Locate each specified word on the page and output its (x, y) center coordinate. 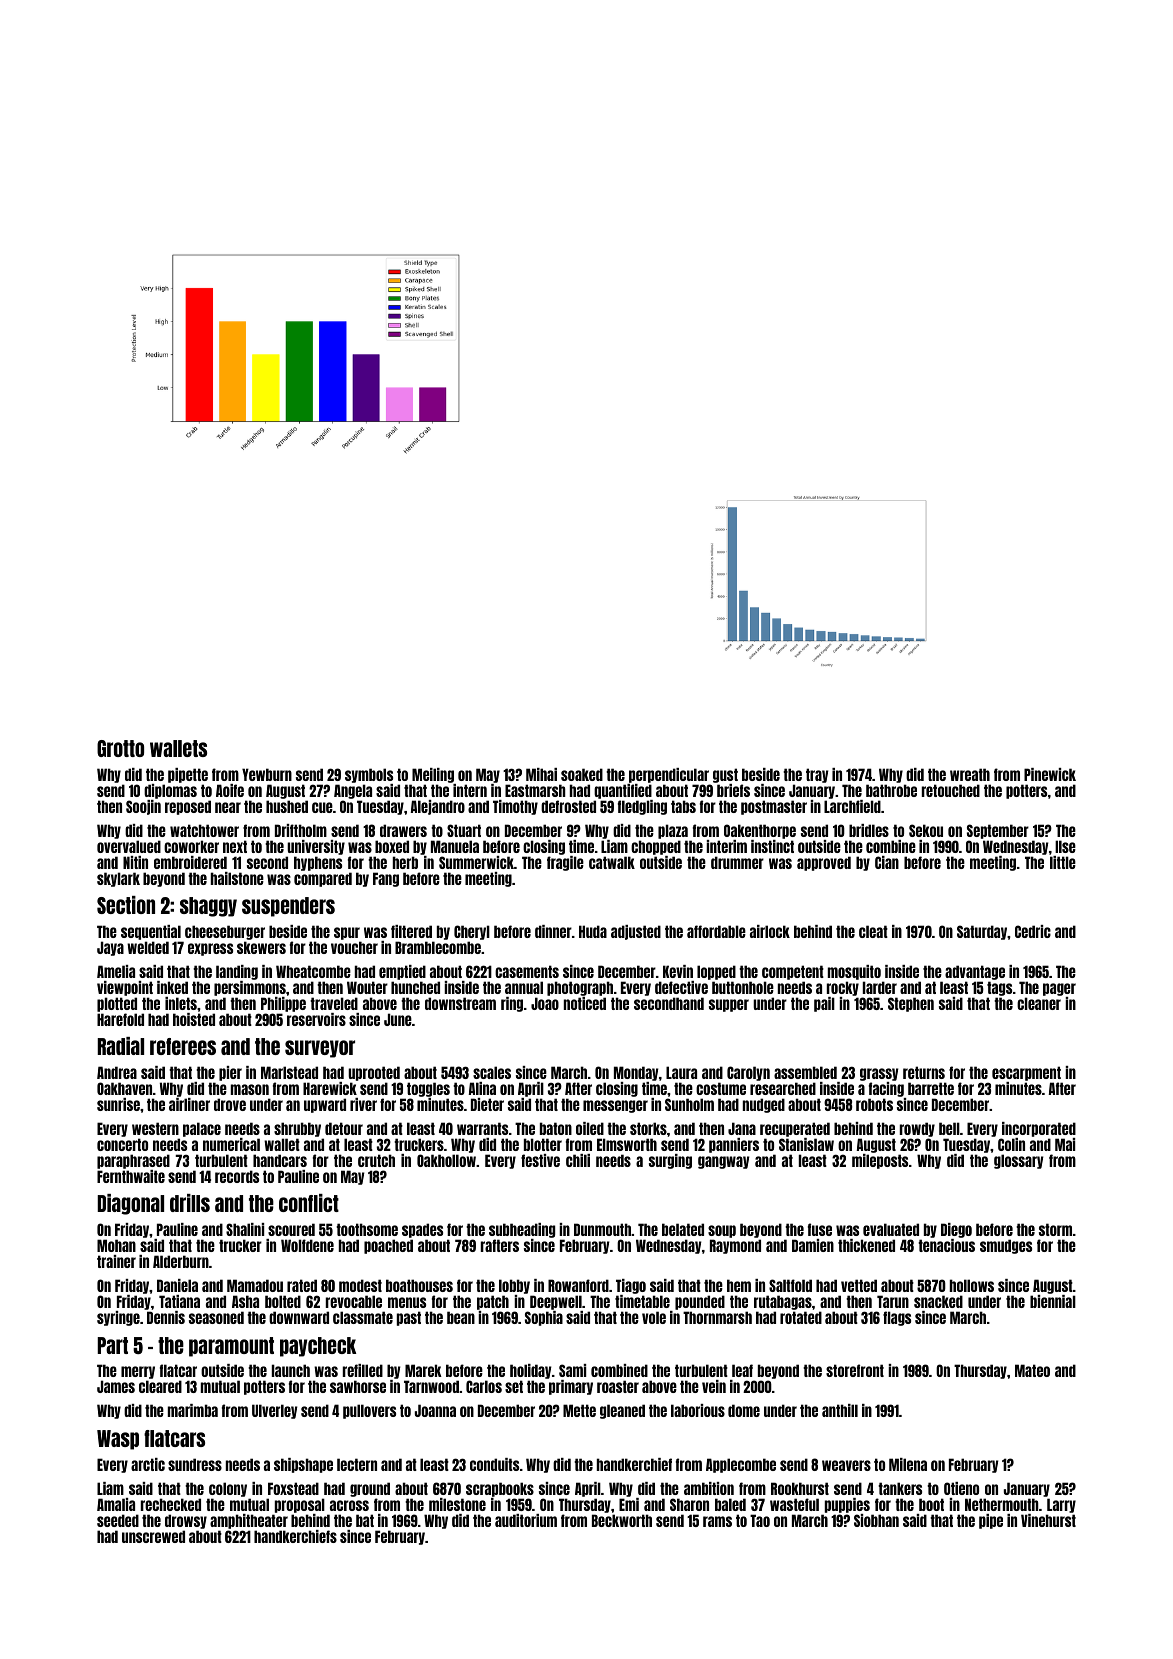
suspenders (288, 907)
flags (897, 1318)
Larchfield (852, 806)
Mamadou (255, 1285)
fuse (820, 1229)
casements (527, 971)
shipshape (303, 1465)
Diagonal (130, 1204)
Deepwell (556, 1302)
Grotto (120, 748)
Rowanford (578, 1285)
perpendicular (669, 775)
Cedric (1033, 931)
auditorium (526, 1520)
